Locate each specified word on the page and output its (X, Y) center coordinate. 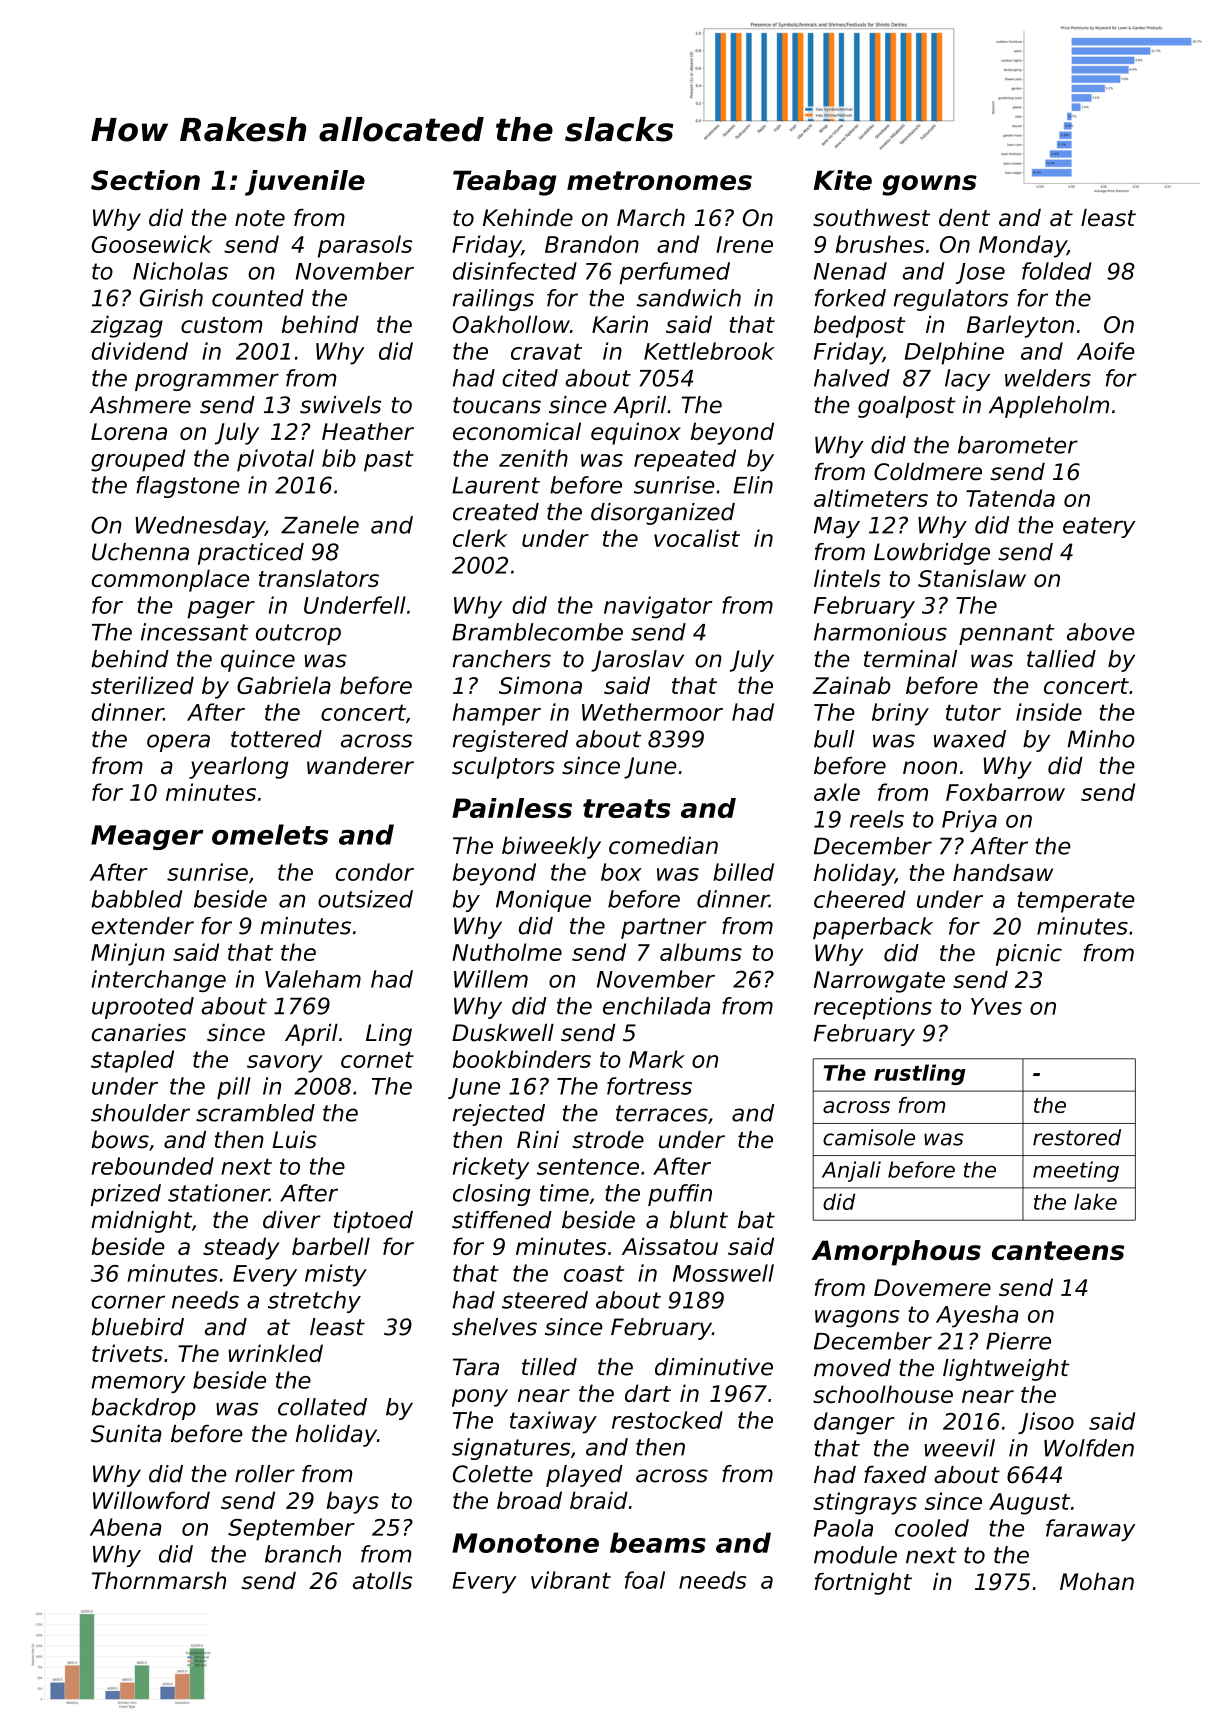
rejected (499, 1115)
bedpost (859, 326)
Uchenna (140, 552)
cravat (546, 351)
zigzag (127, 326)
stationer (218, 1193)
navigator (658, 607)
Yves (996, 1006)
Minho (1101, 739)
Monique (543, 901)
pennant (1006, 634)
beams (658, 1542)
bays (352, 1502)
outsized (365, 899)
